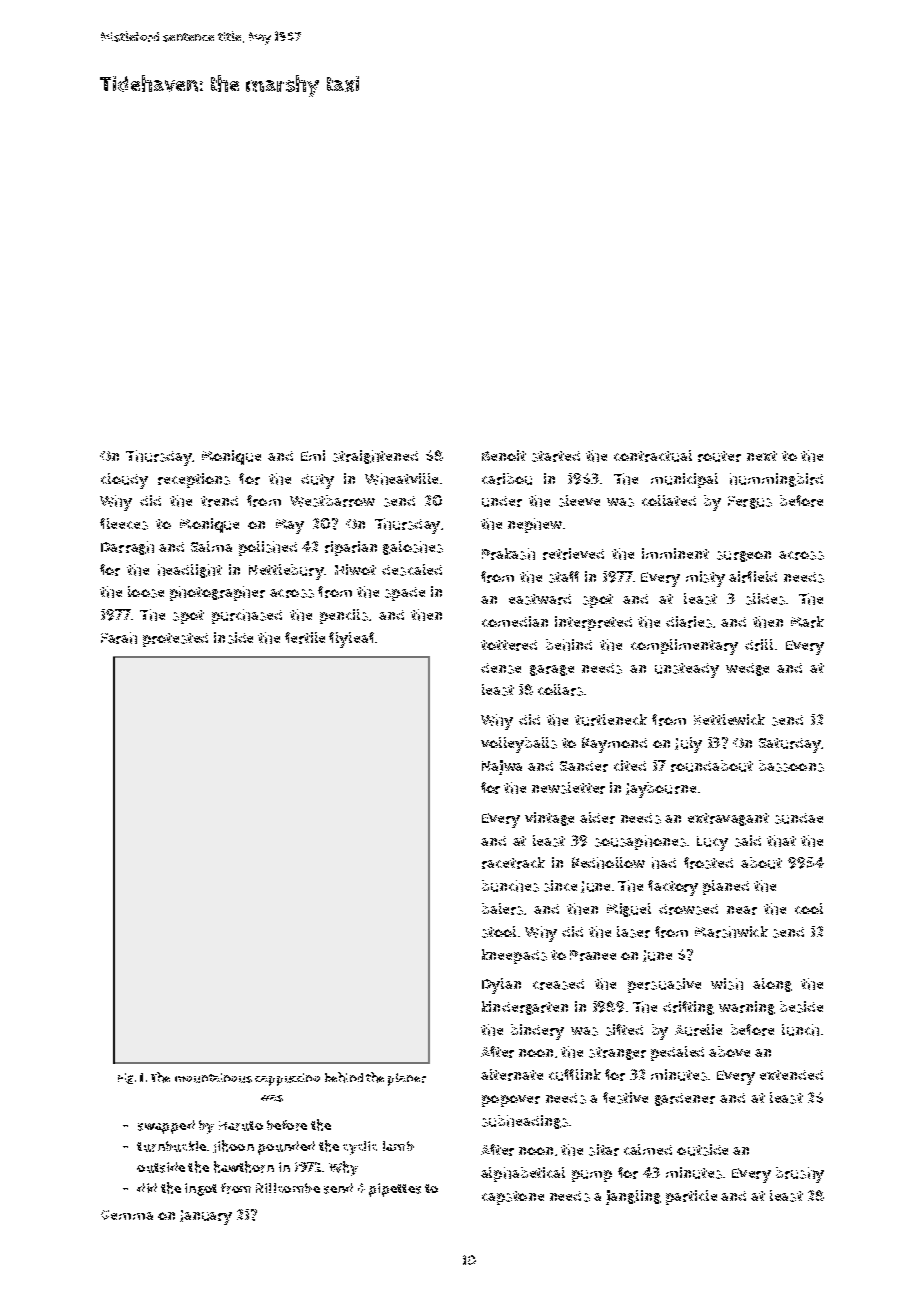 Image resolution: width=924 pixels, height=1308 pixels. Describe the element at coordinates (213, 1078) in the screenshot. I see `mountainous` at that location.
